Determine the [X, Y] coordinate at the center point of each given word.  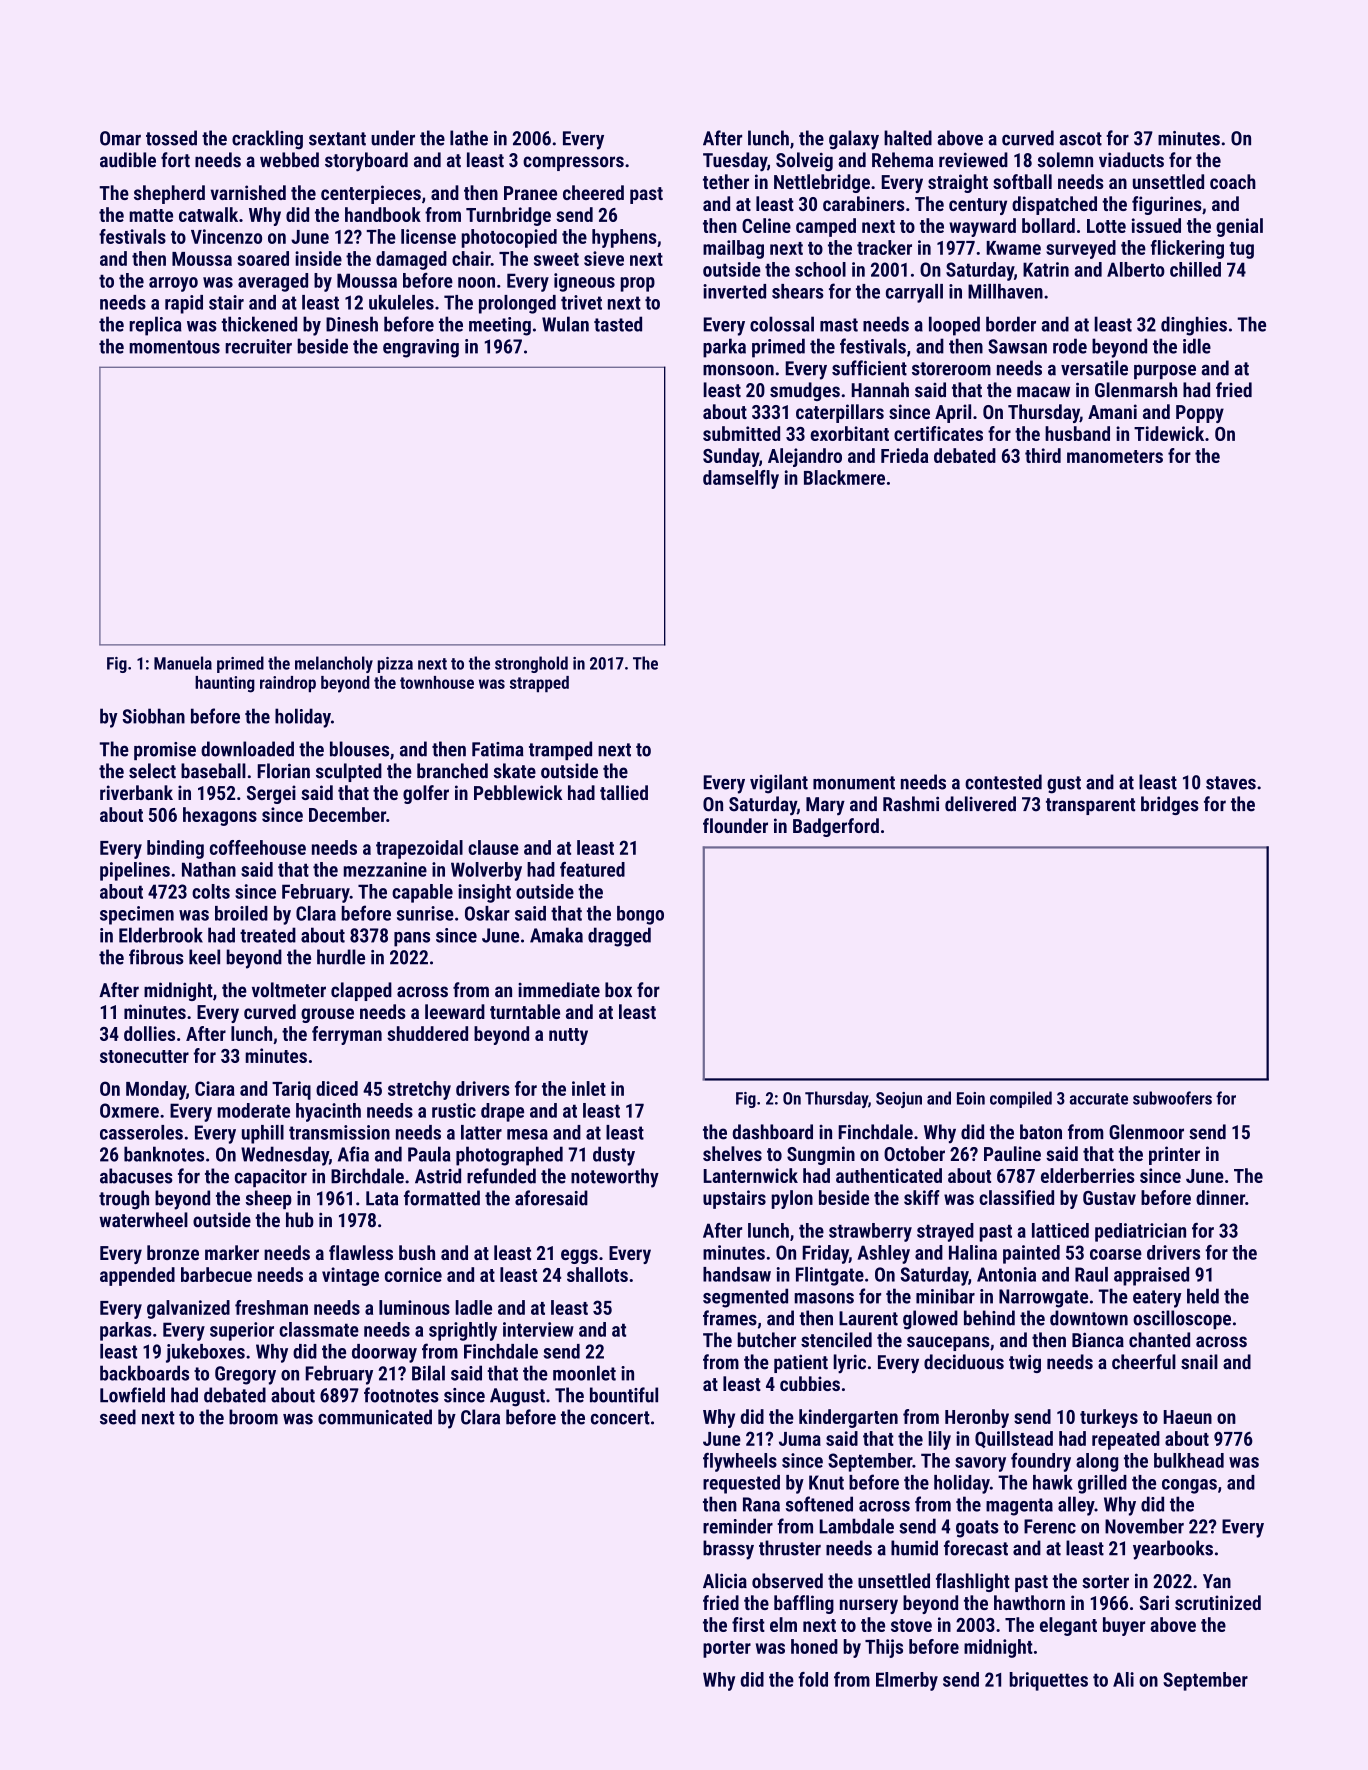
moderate [254, 1110]
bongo [640, 915]
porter [727, 1649]
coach [1233, 181]
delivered [980, 804]
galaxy [854, 140]
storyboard [366, 162]
